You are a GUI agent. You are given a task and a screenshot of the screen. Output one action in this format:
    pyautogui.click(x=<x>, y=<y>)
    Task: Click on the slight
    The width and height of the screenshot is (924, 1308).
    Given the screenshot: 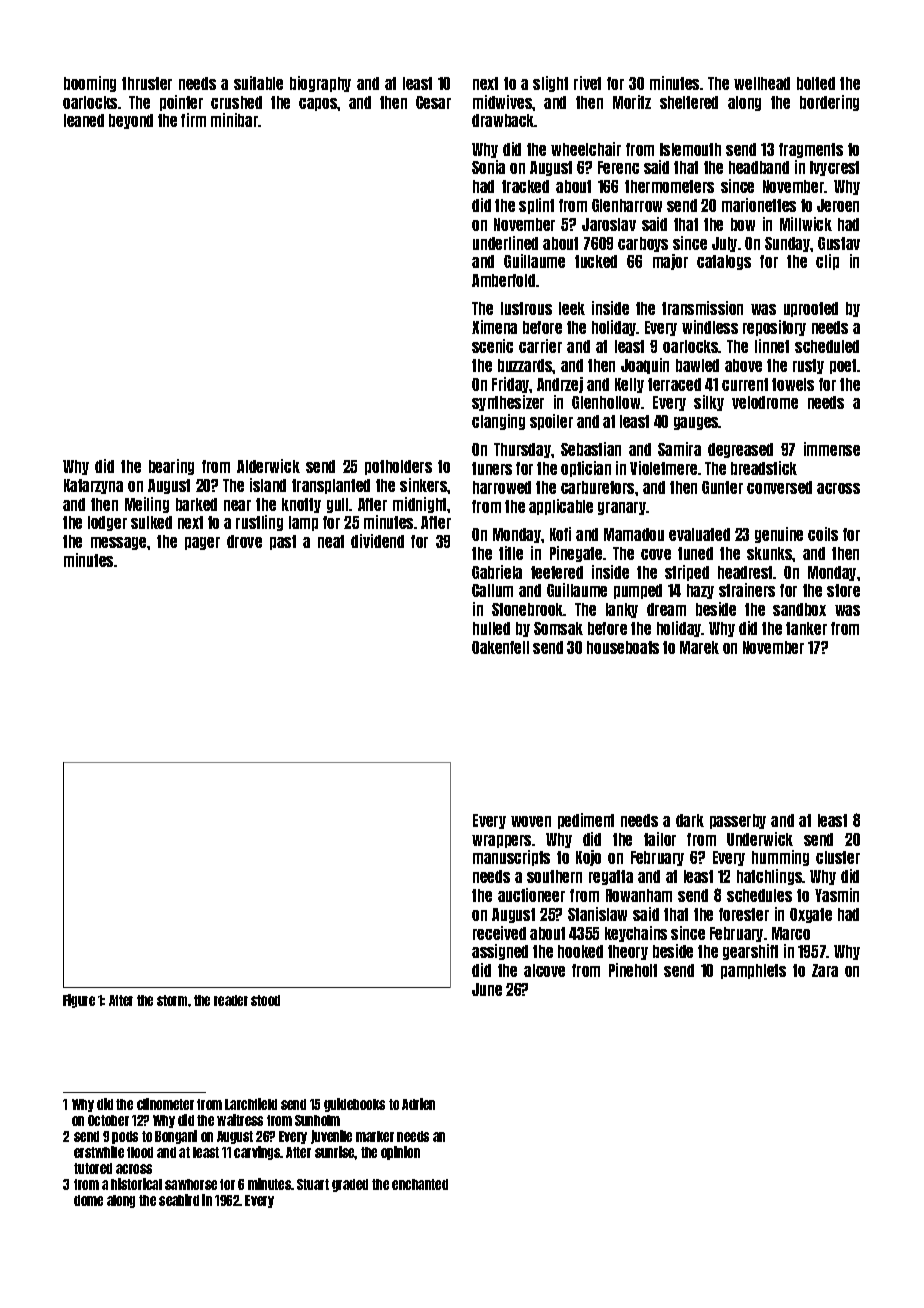 What is the action you would take?
    pyautogui.click(x=550, y=84)
